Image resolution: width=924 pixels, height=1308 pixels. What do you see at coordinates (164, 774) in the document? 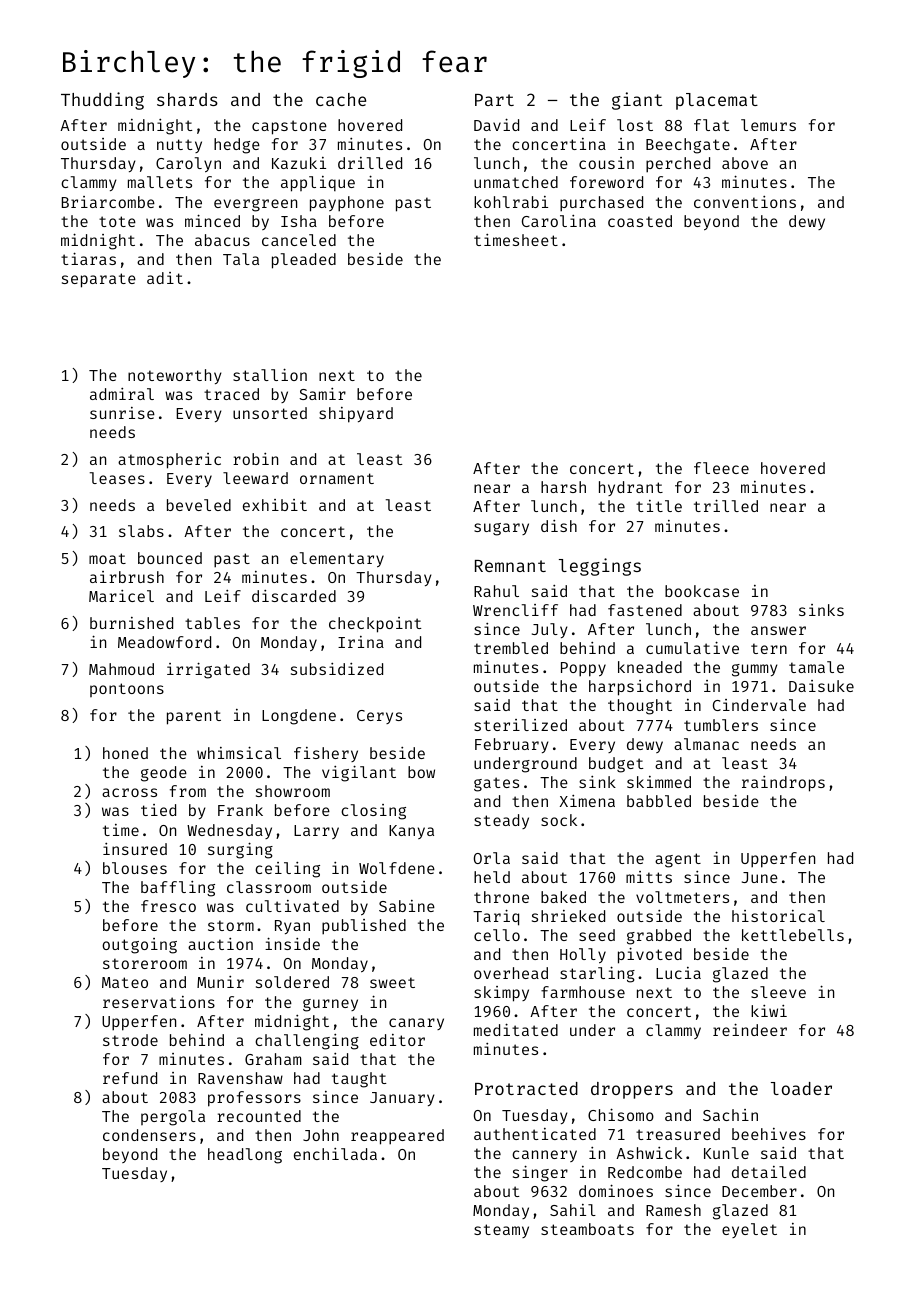
I see `geode` at bounding box center [164, 774].
